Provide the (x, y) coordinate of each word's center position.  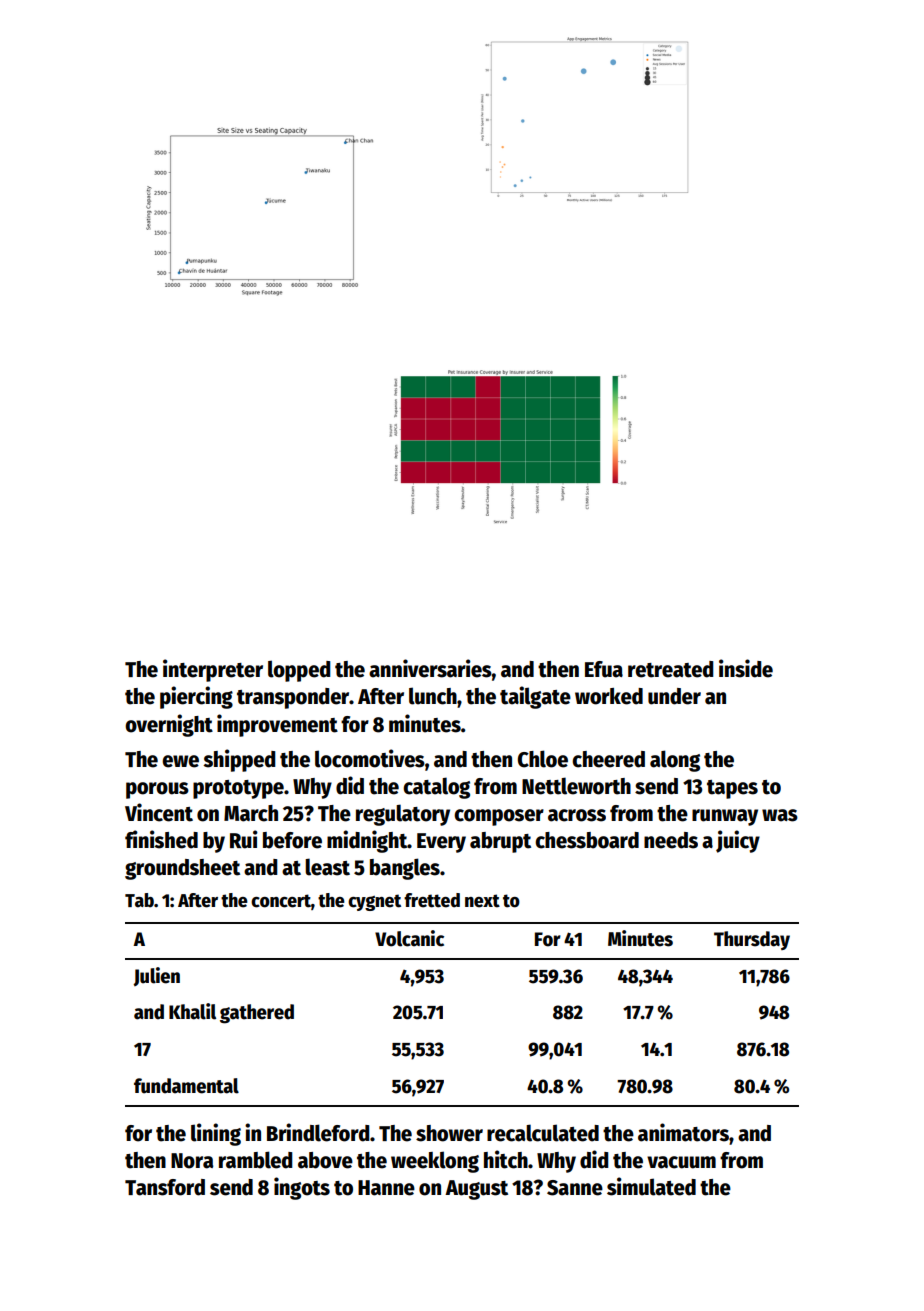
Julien (156, 976)
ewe (180, 761)
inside (746, 668)
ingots (302, 1188)
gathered (257, 1014)
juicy (738, 841)
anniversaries (430, 668)
